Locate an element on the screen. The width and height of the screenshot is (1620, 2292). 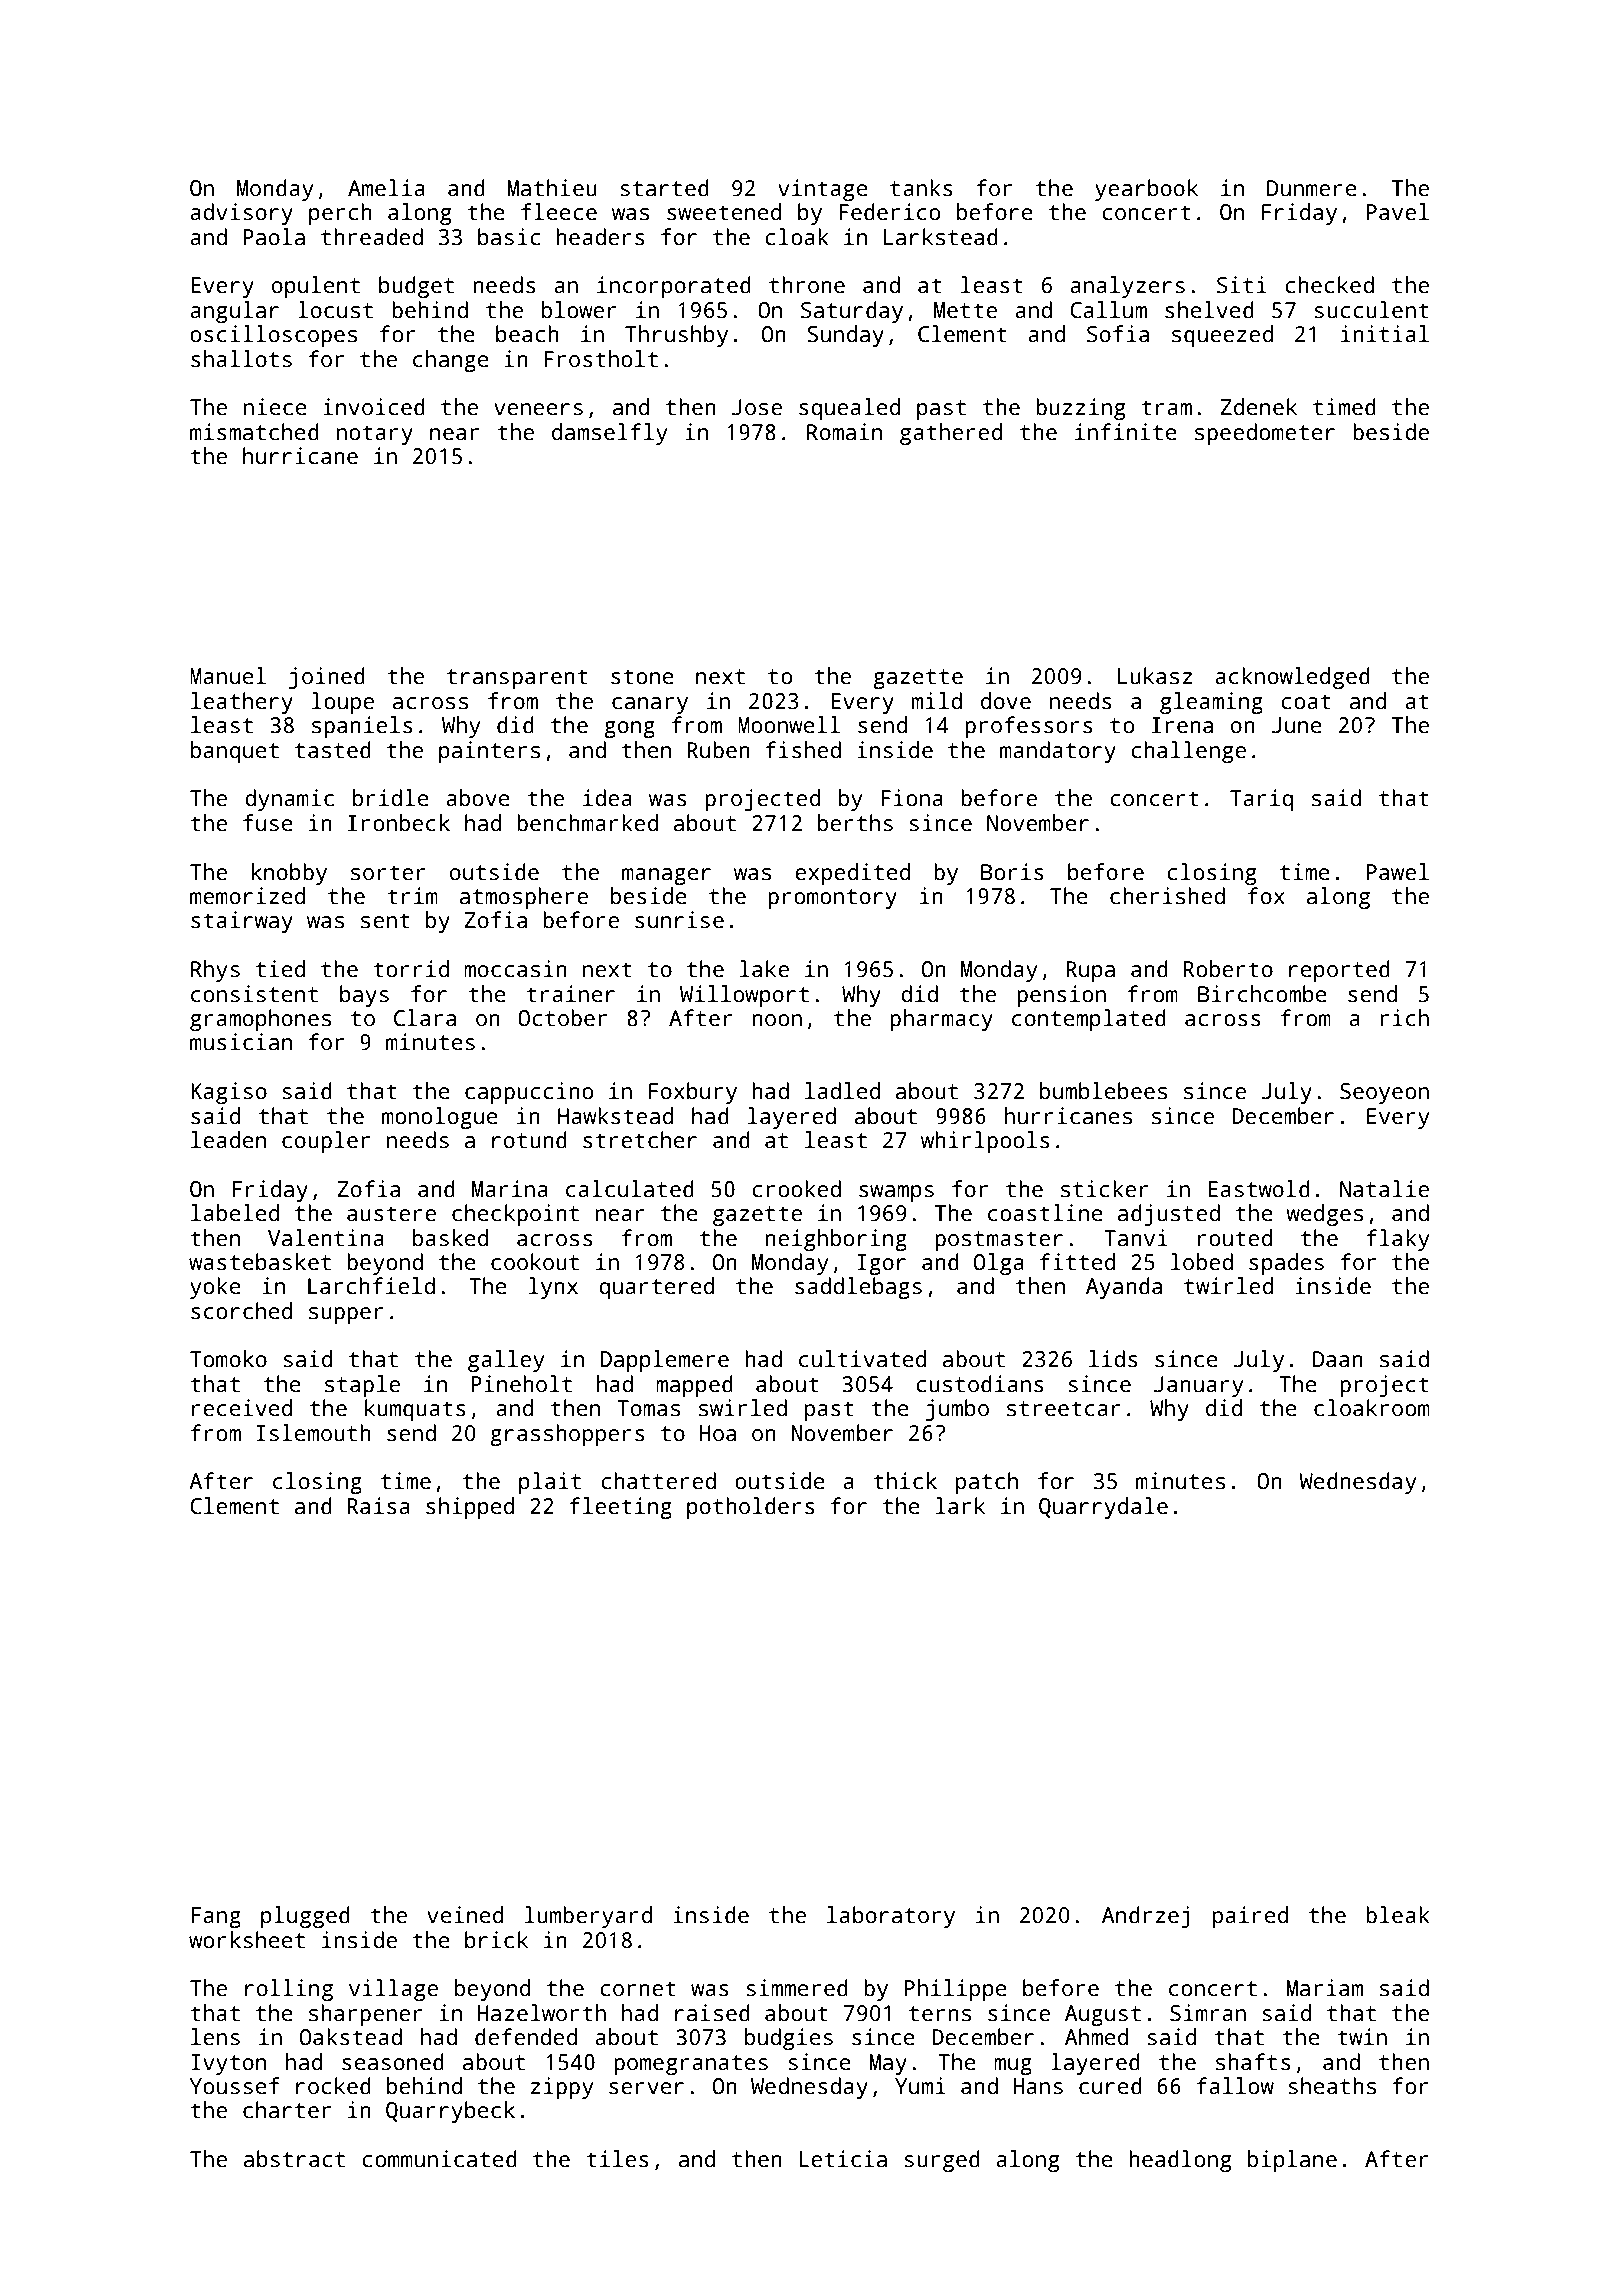
Andrzej is located at coordinates (1145, 1917).
